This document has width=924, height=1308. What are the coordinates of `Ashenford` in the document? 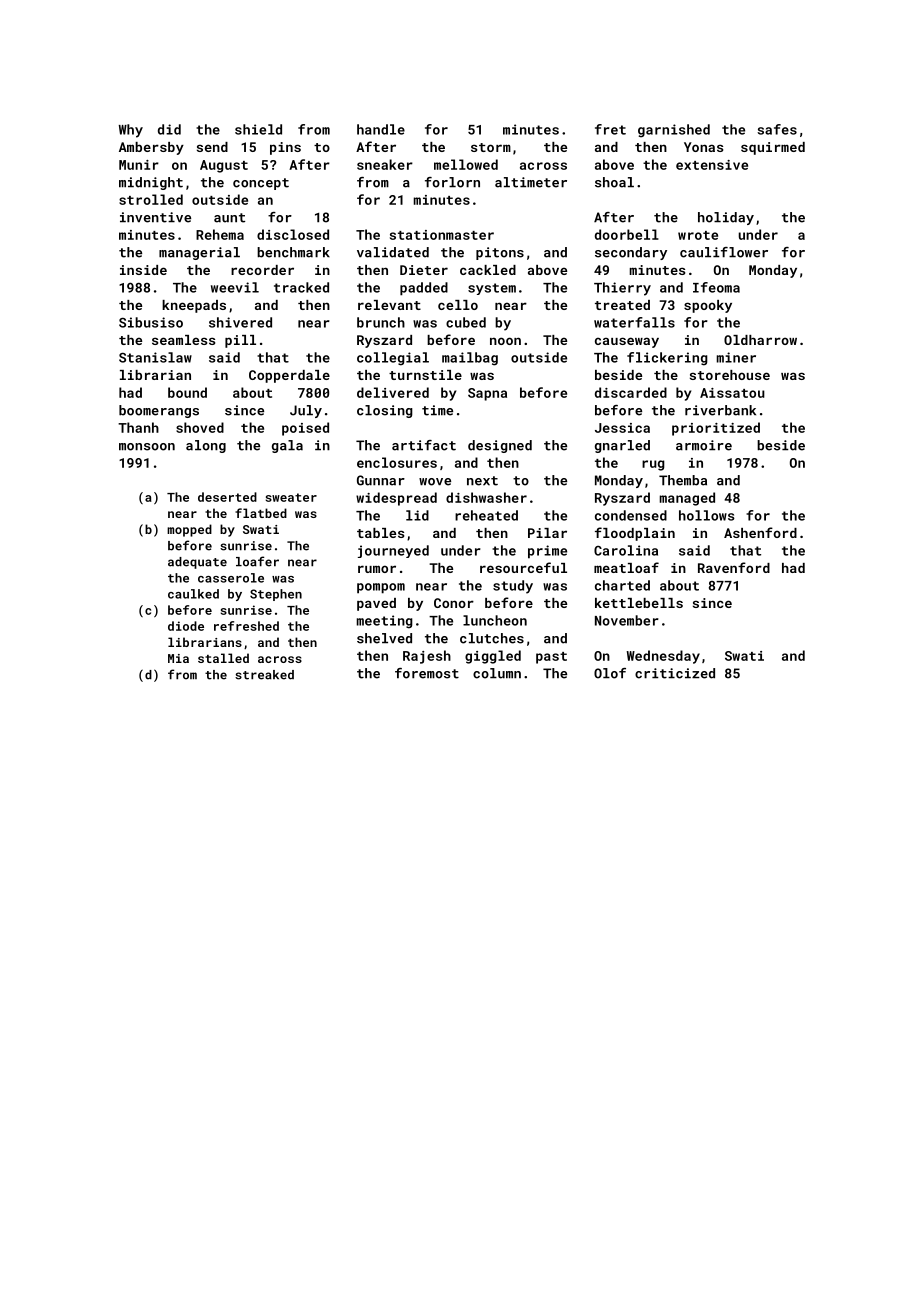 It's located at (760, 532).
